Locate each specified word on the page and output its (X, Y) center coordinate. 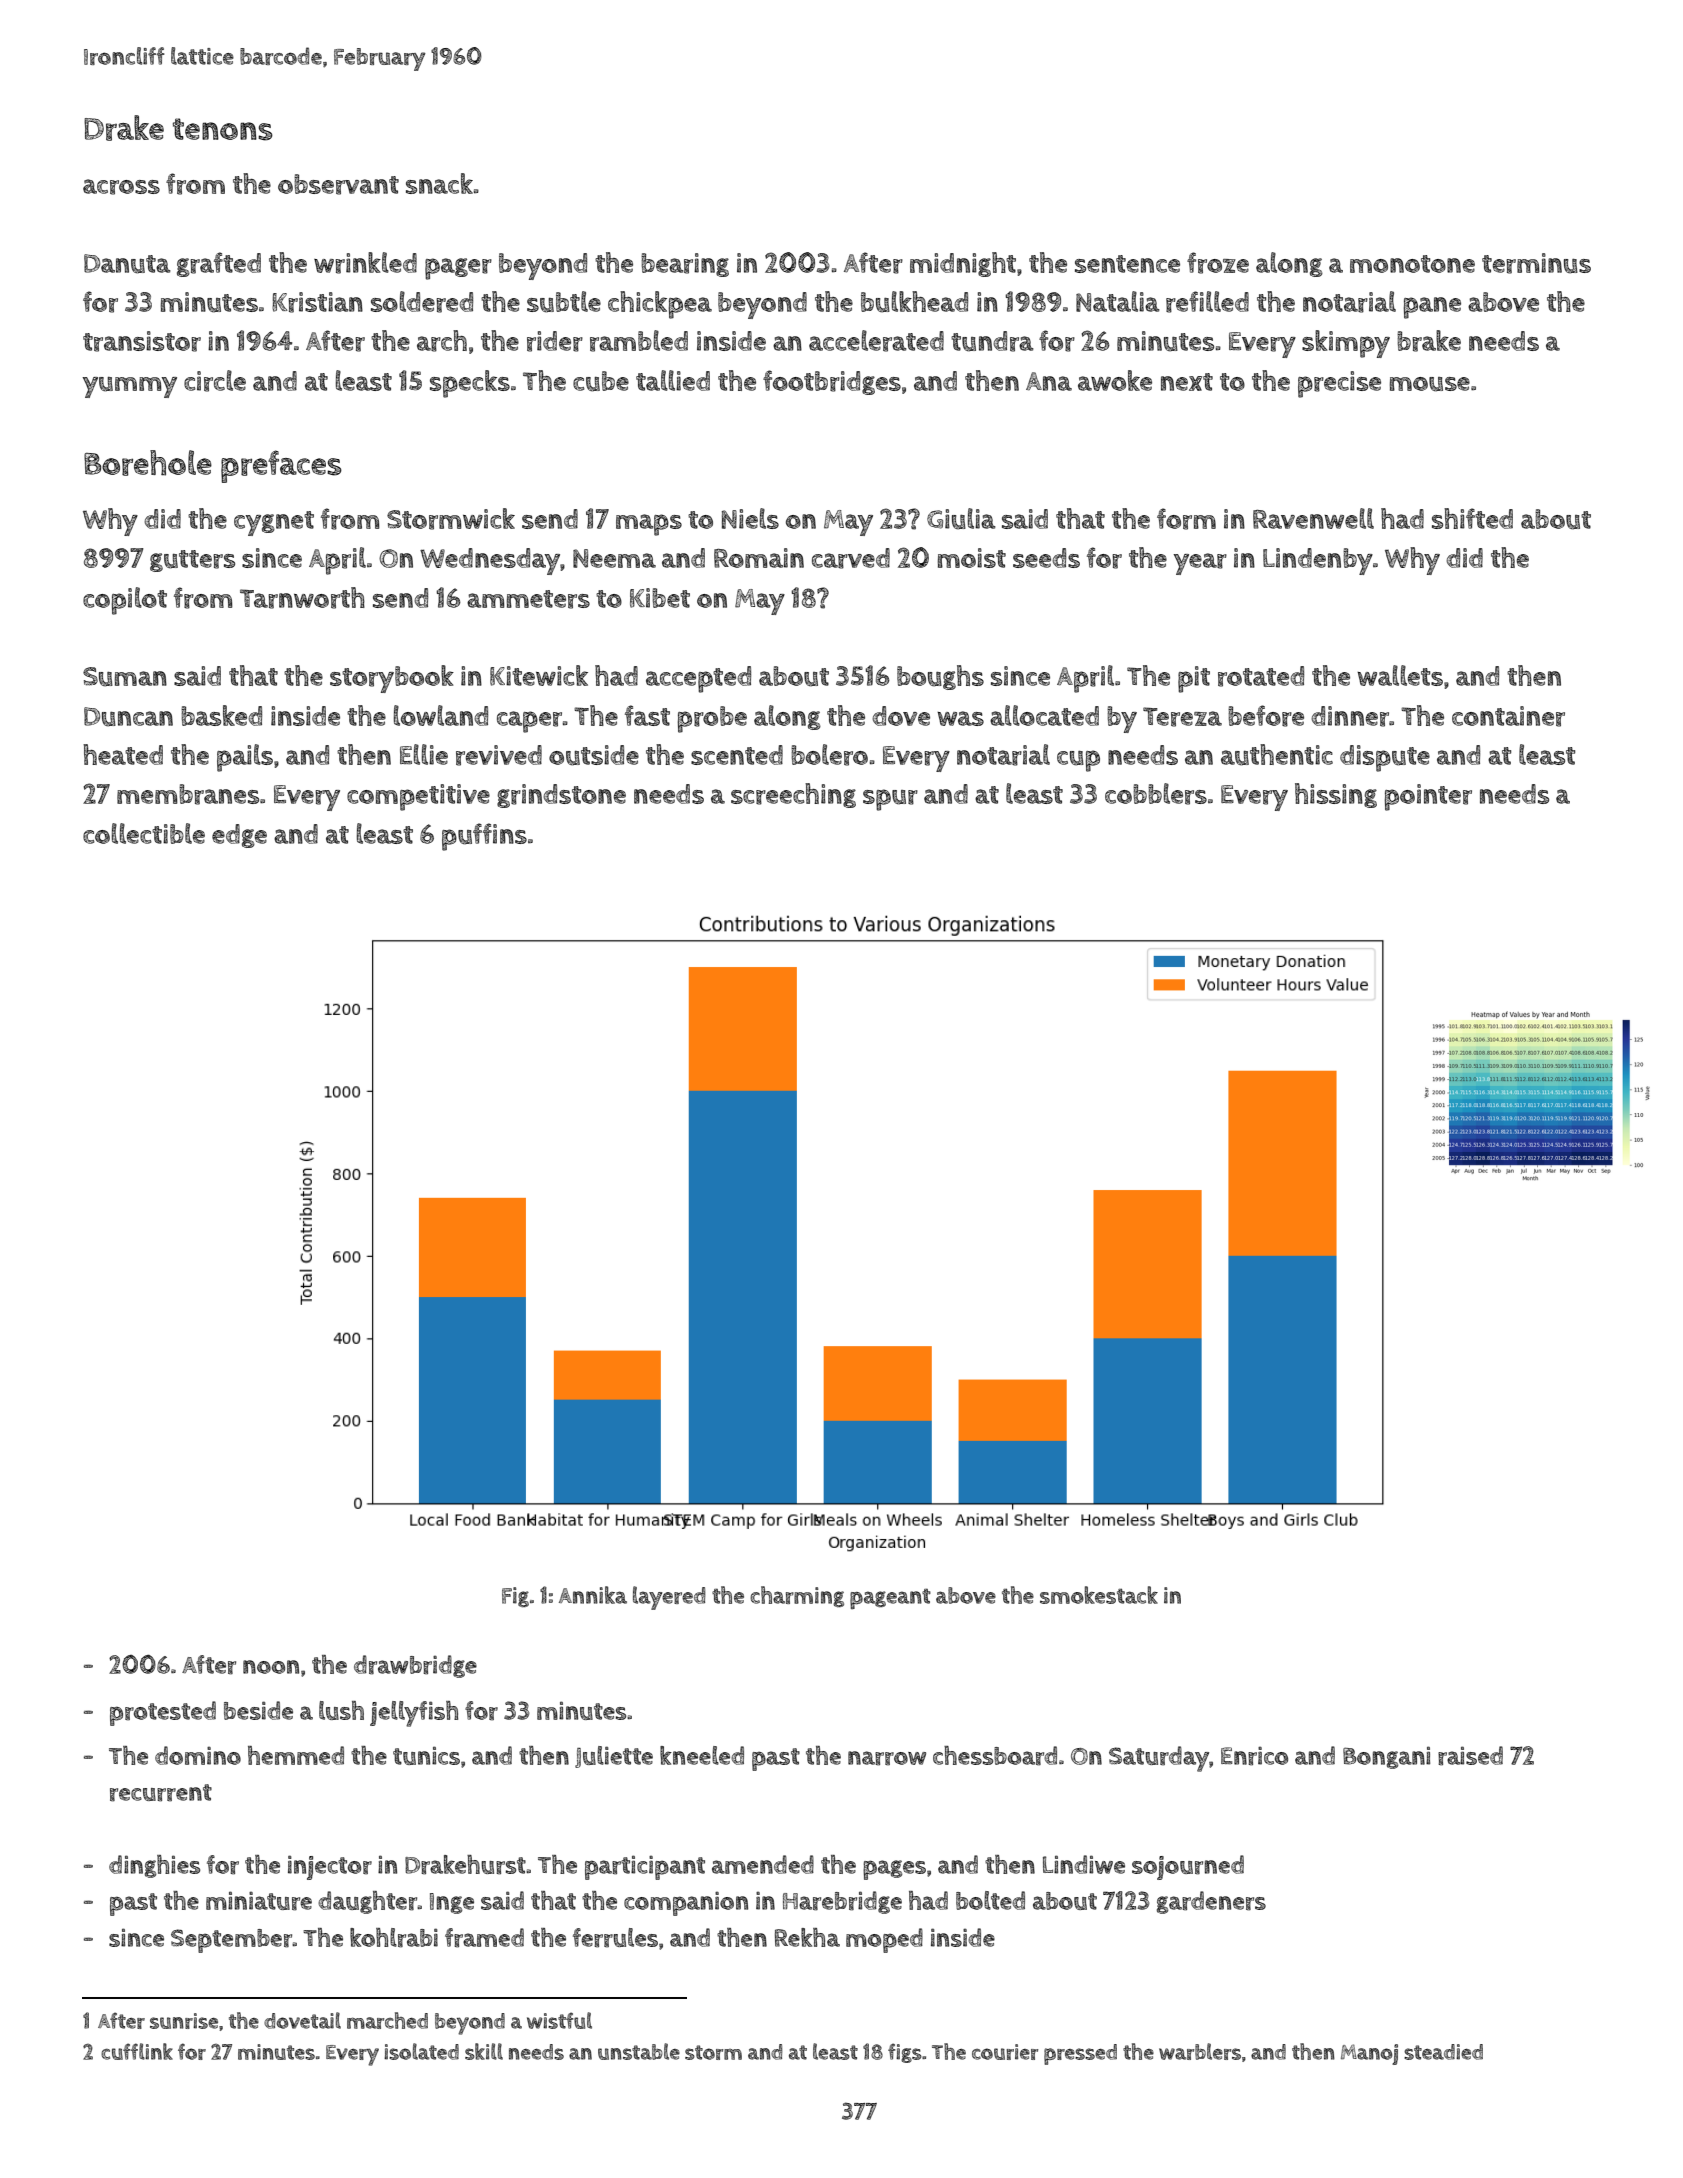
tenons (223, 129)
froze (1218, 263)
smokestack (1099, 1595)
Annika (593, 1595)
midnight (963, 264)
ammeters (528, 599)
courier (1005, 2052)
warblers (1200, 2051)
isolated (421, 2051)
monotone (1412, 264)
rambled (639, 341)
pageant (890, 1599)
